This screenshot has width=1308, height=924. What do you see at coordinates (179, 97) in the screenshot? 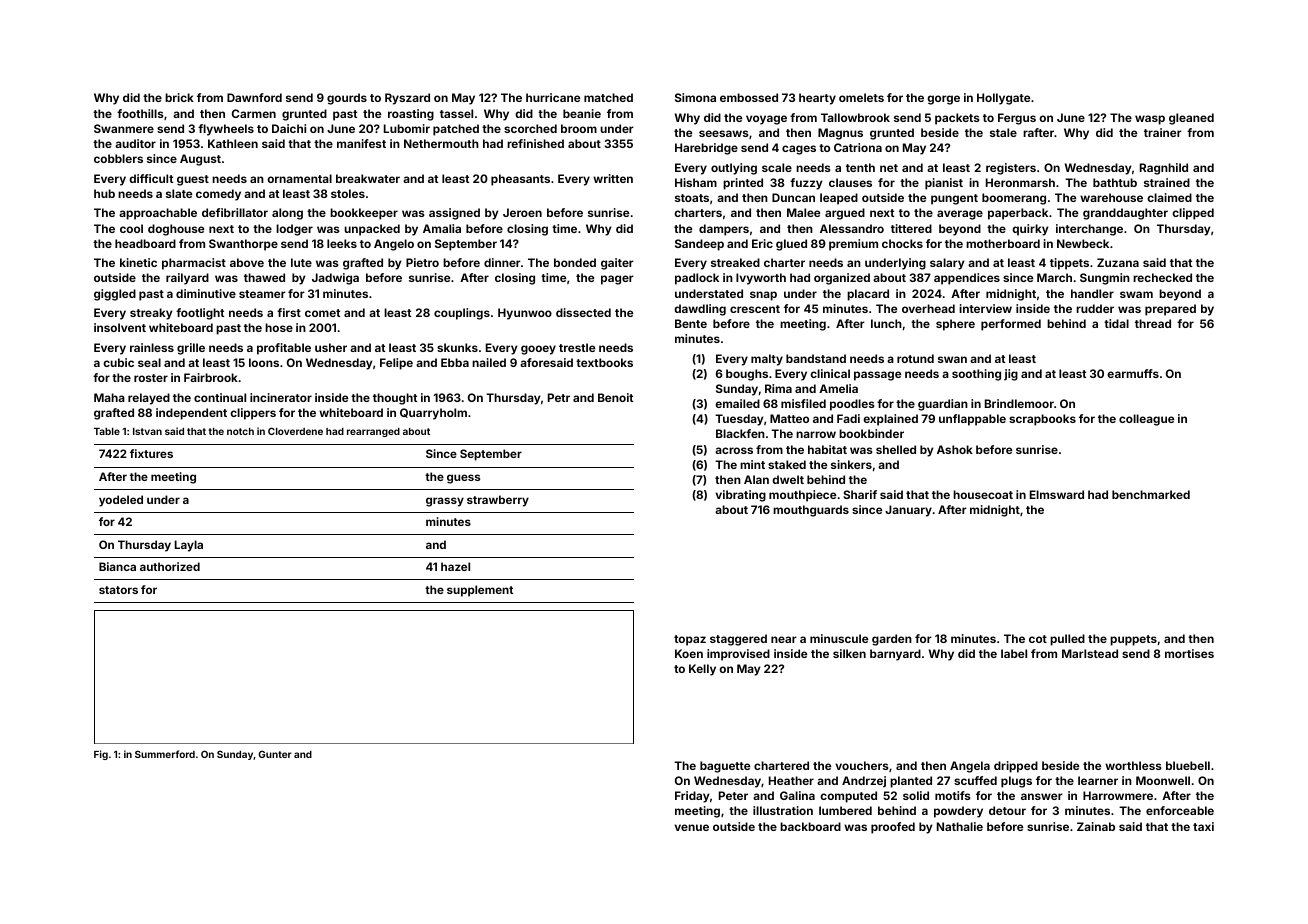
I see `brick` at bounding box center [179, 97].
